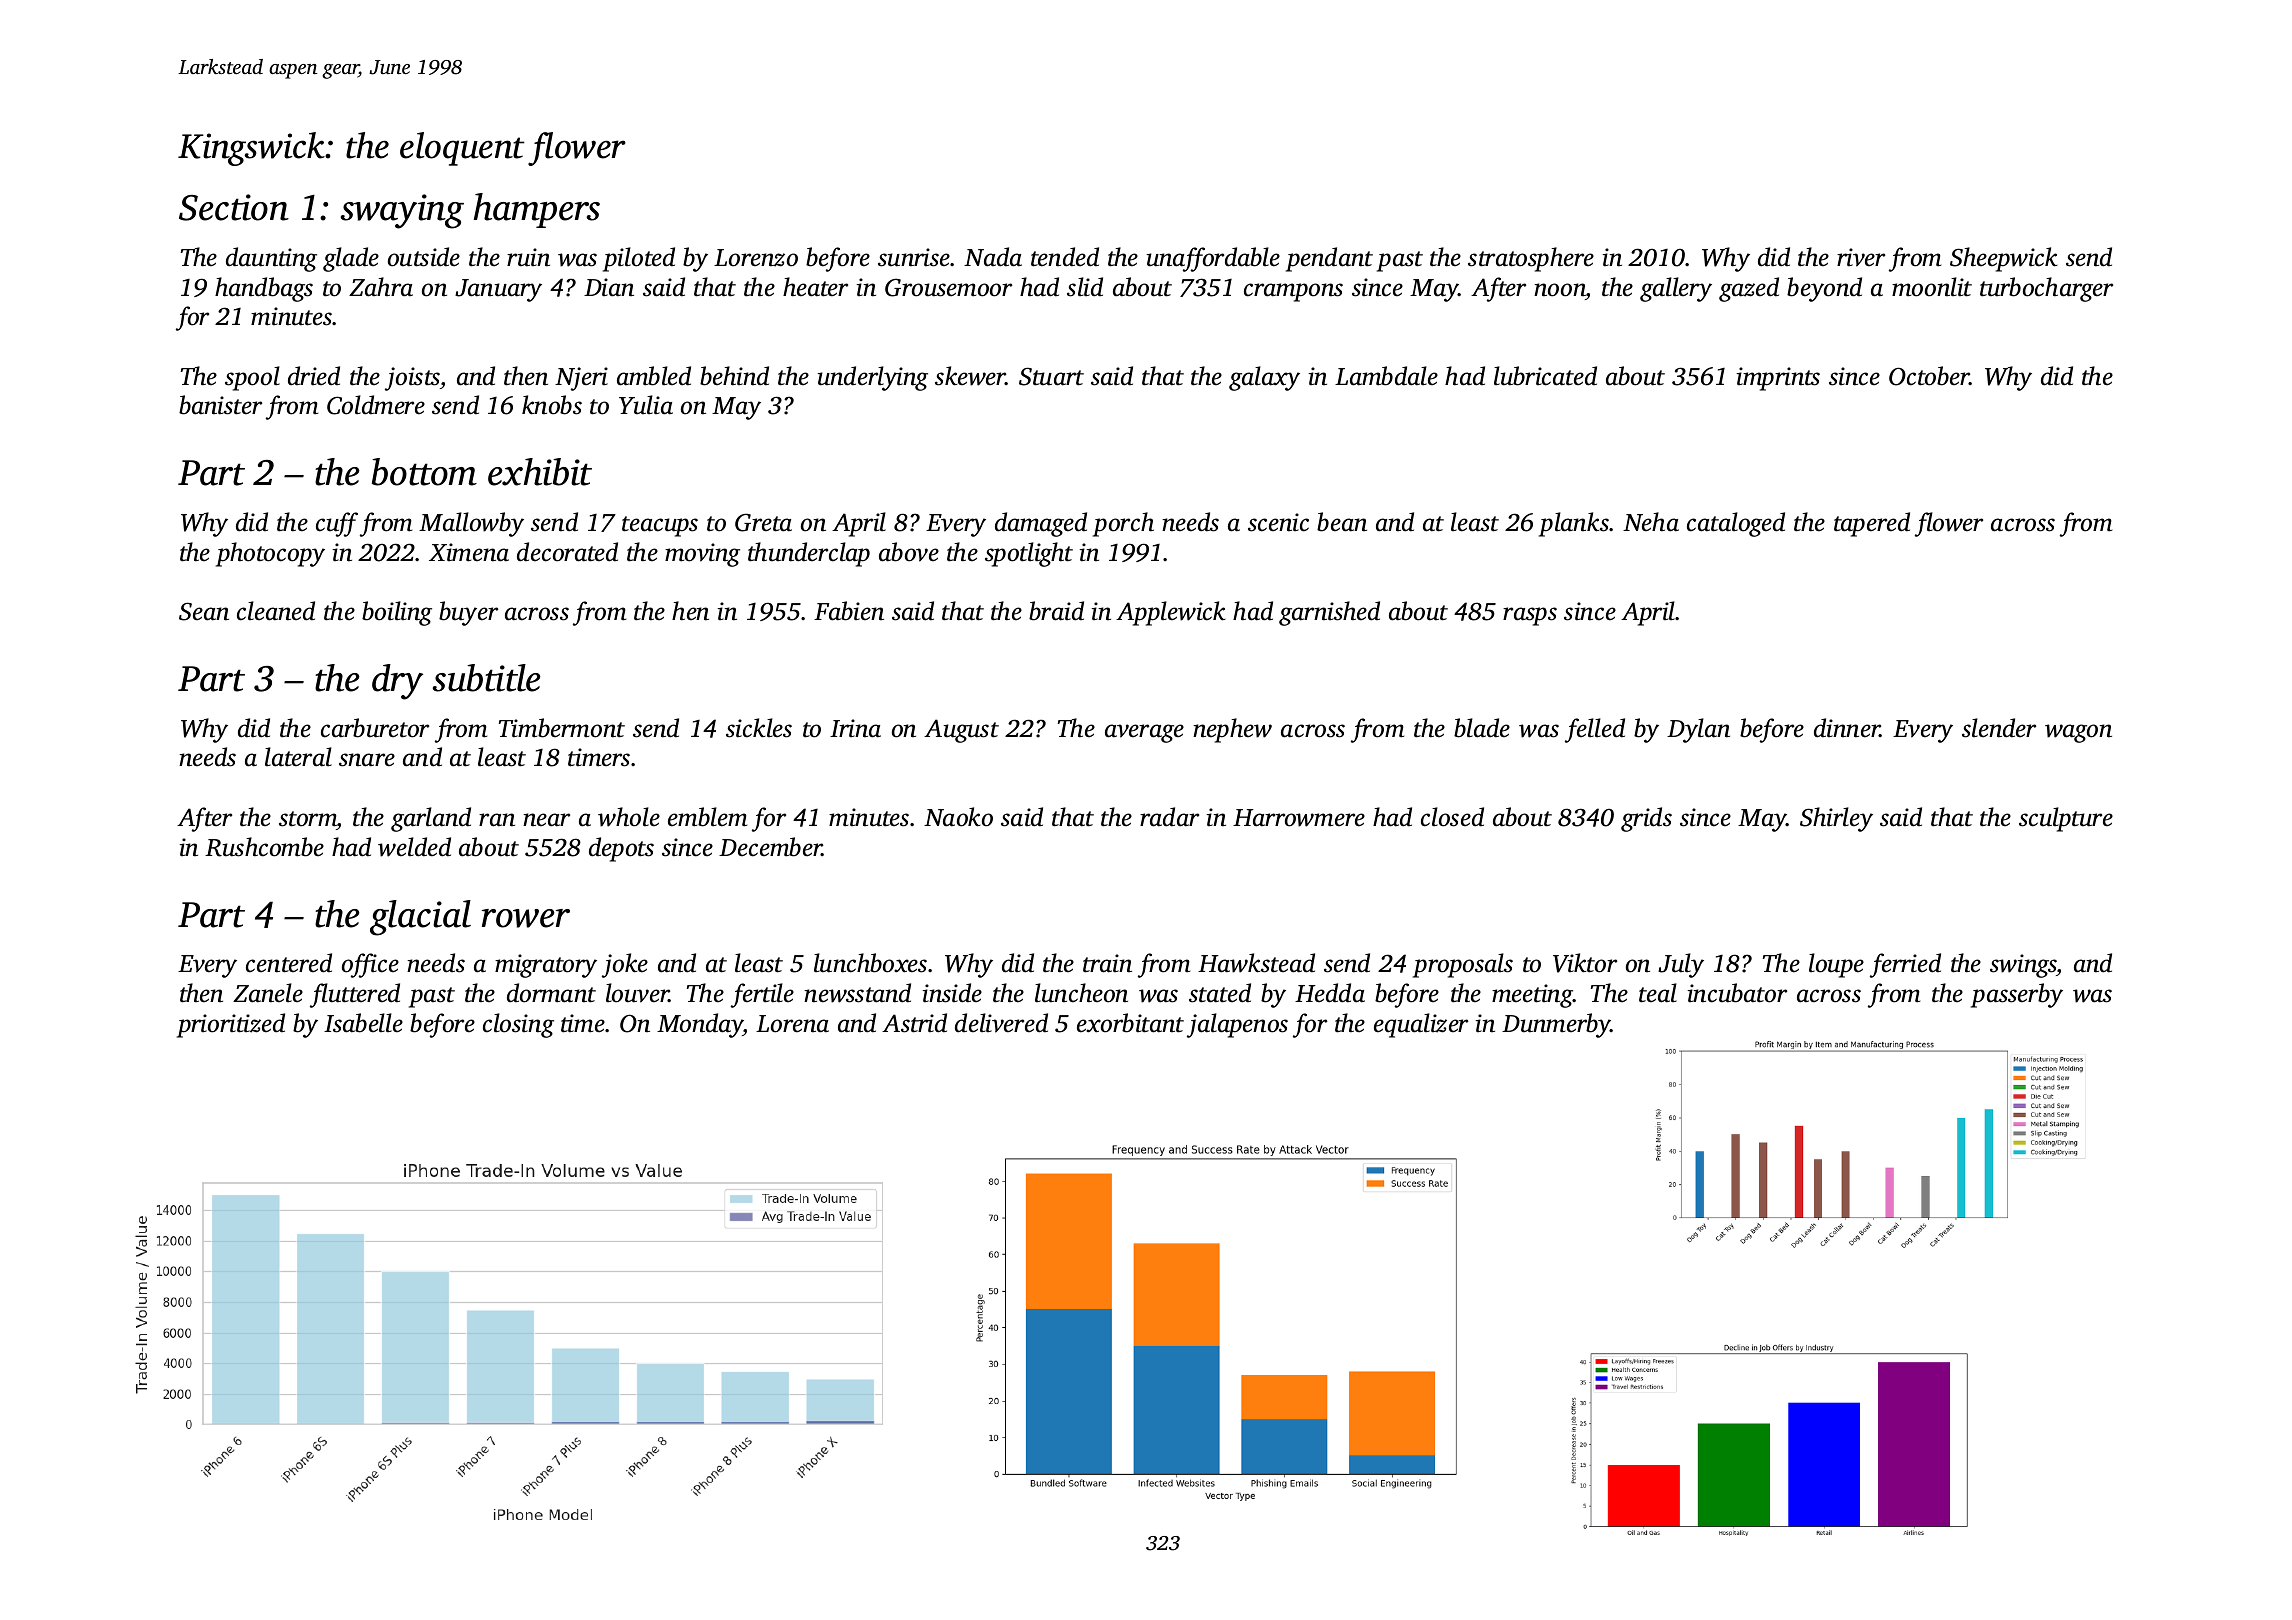 Image resolution: width=2292 pixels, height=1620 pixels. I want to click on hampers, so click(537, 210).
